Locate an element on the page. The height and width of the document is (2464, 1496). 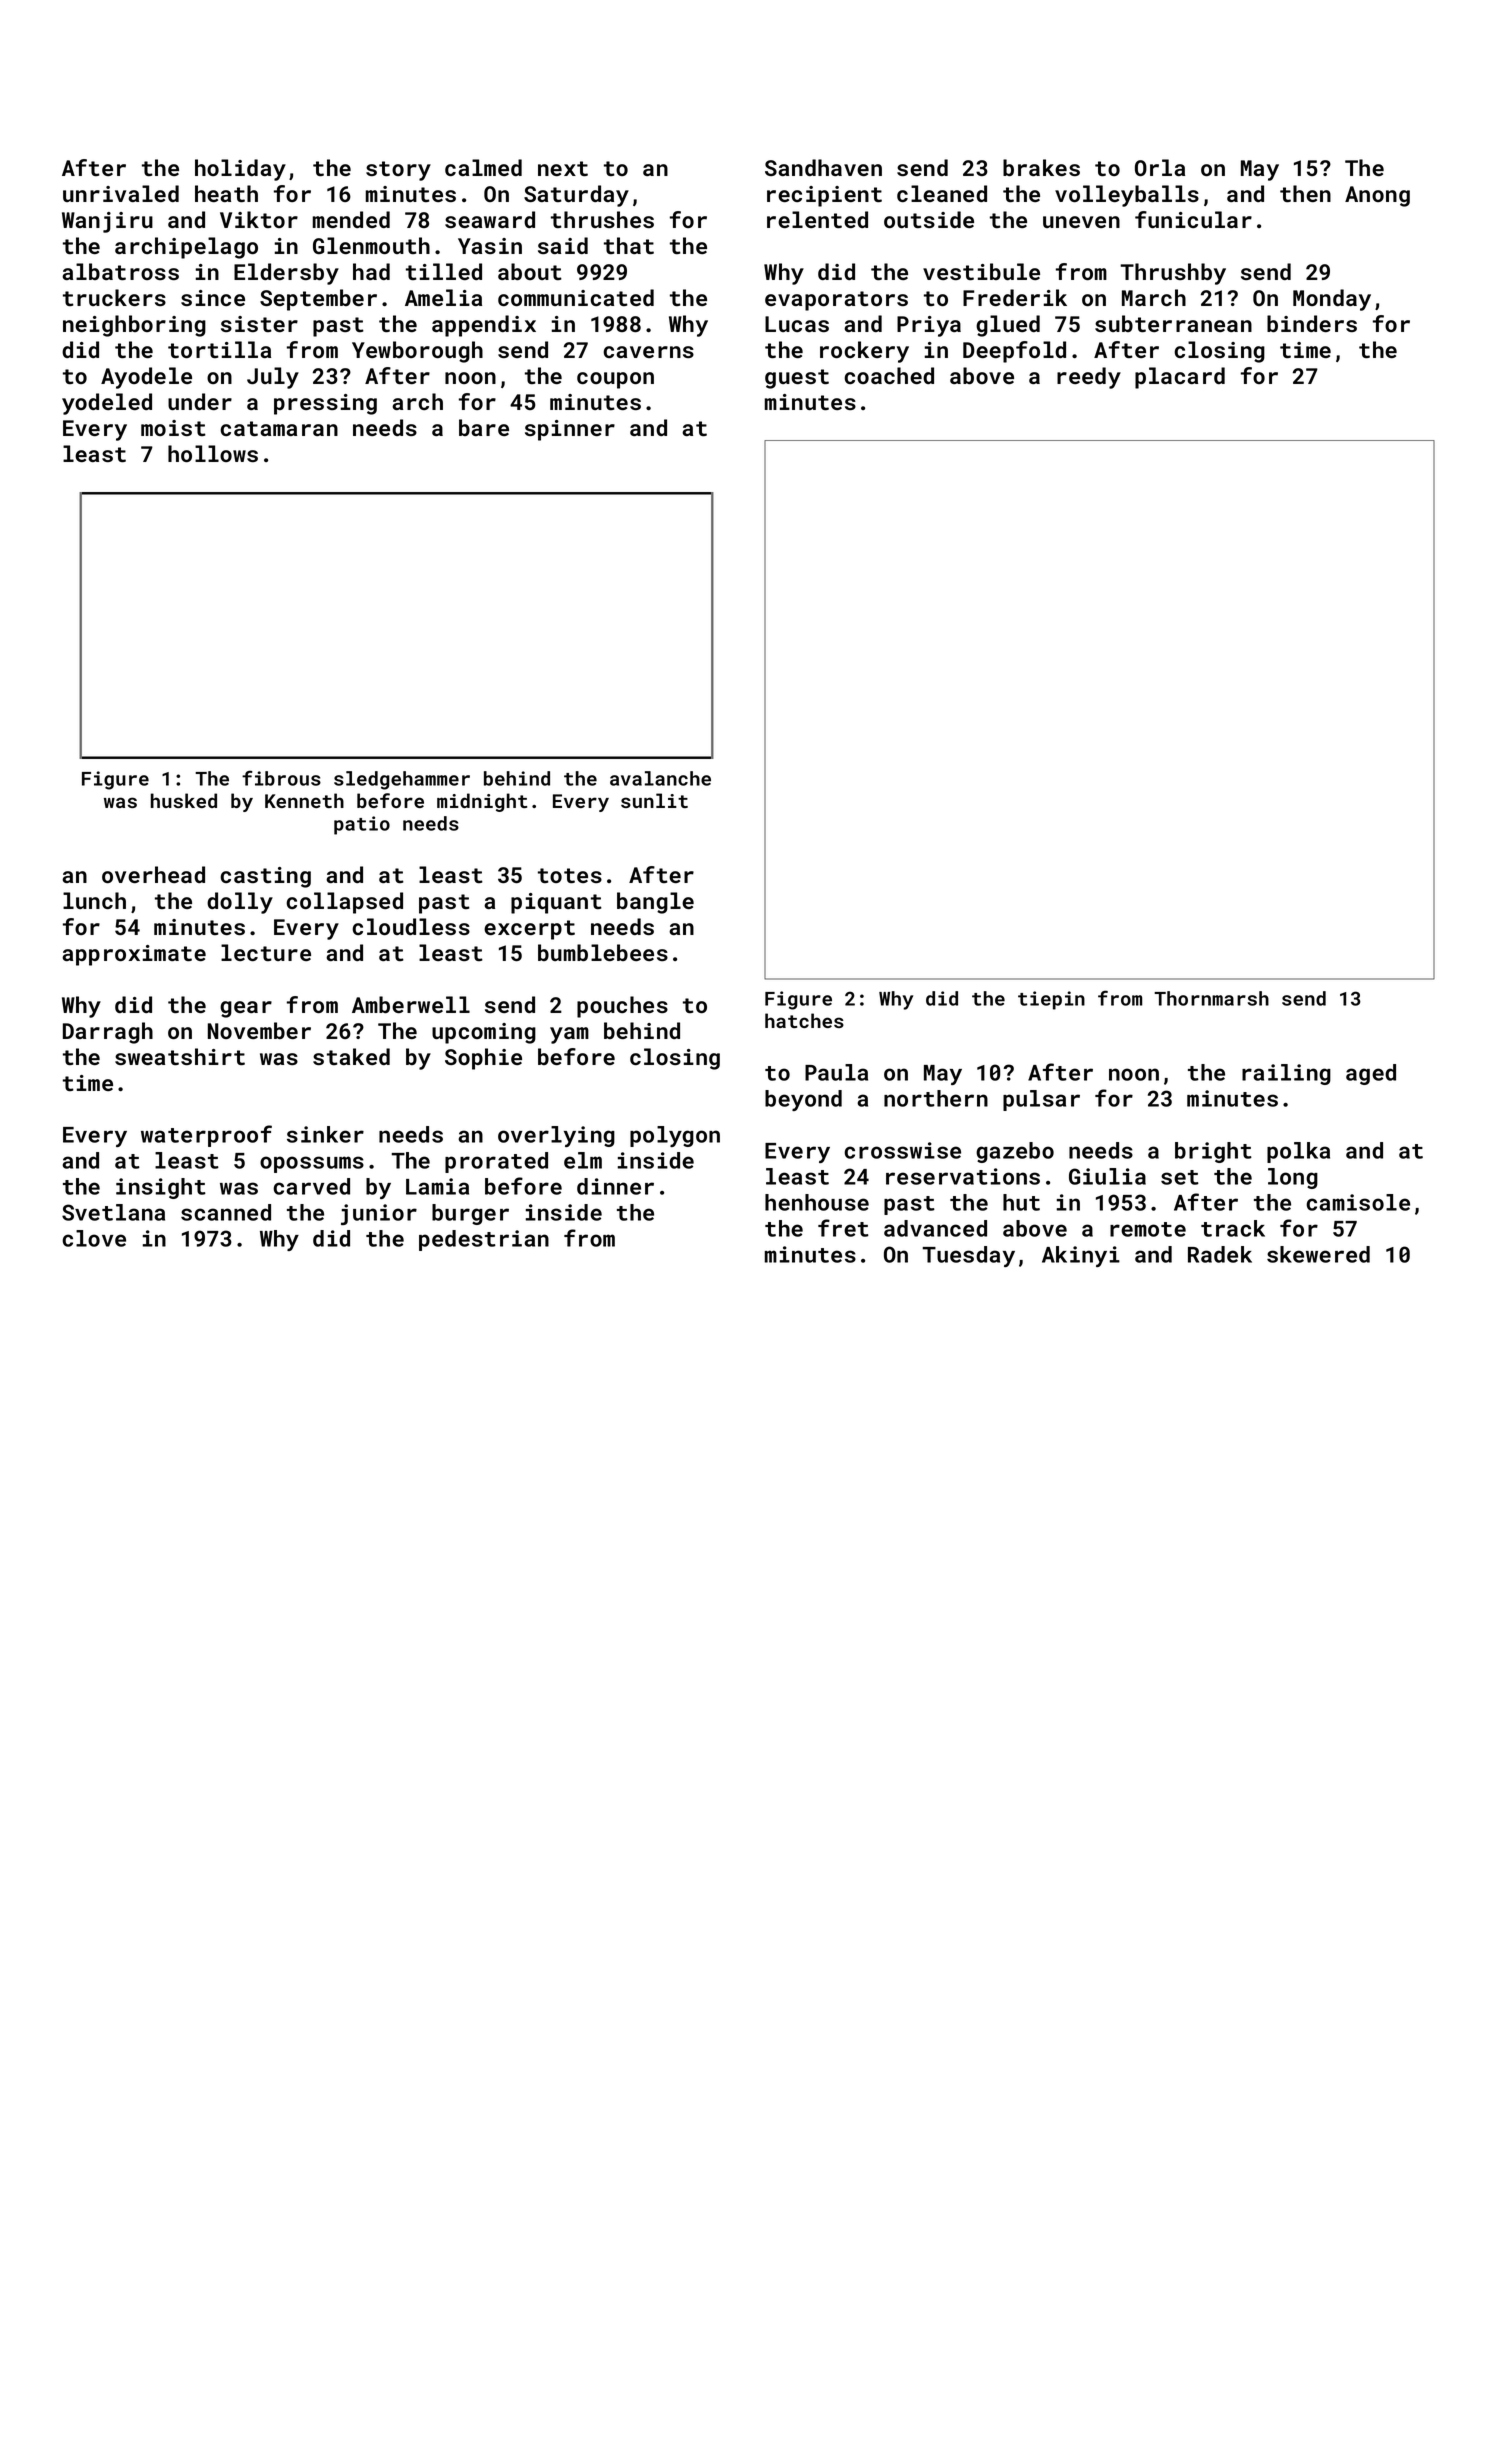
unrivaled is located at coordinates (121, 193).
